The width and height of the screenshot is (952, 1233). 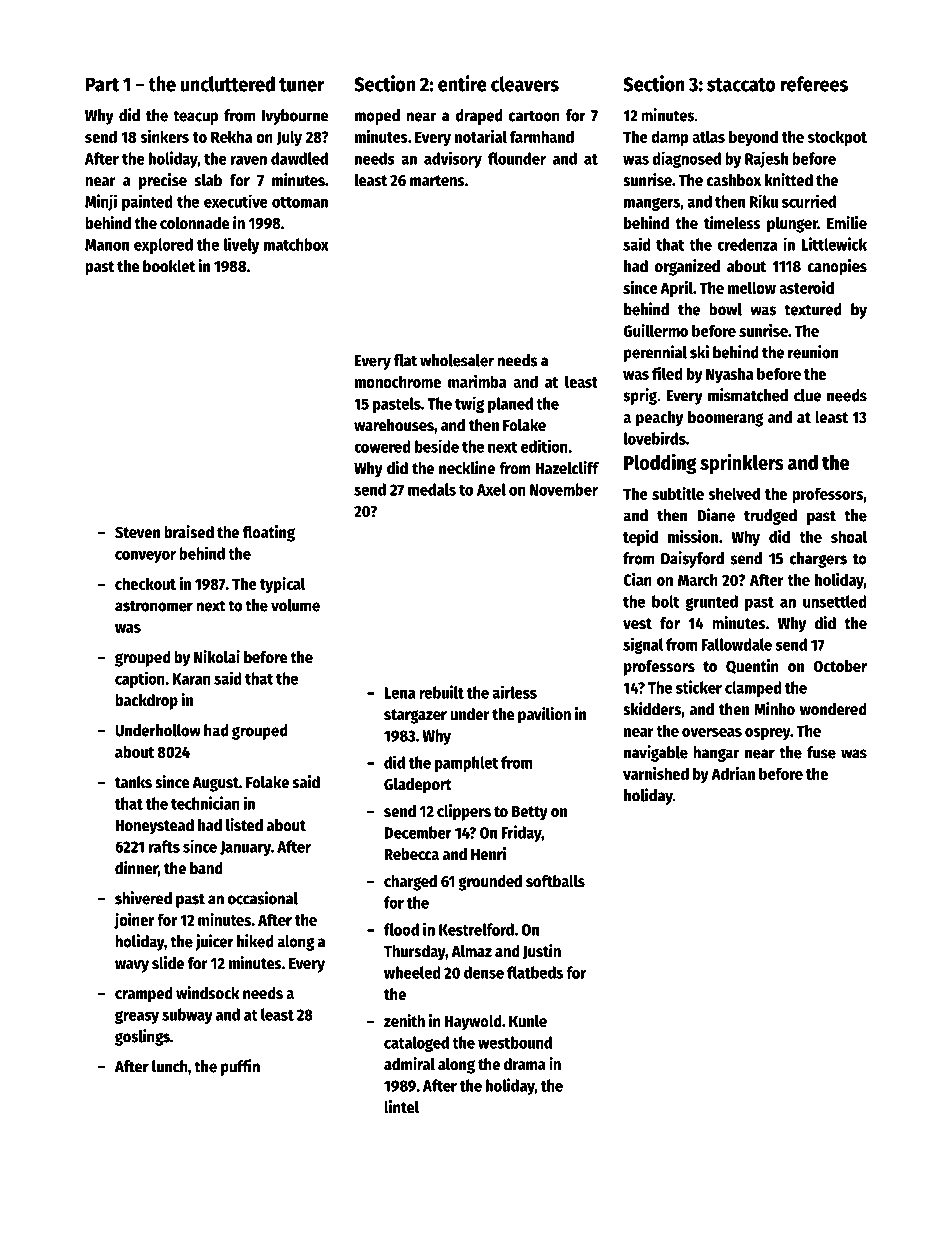 I want to click on boomerang, so click(x=725, y=419).
